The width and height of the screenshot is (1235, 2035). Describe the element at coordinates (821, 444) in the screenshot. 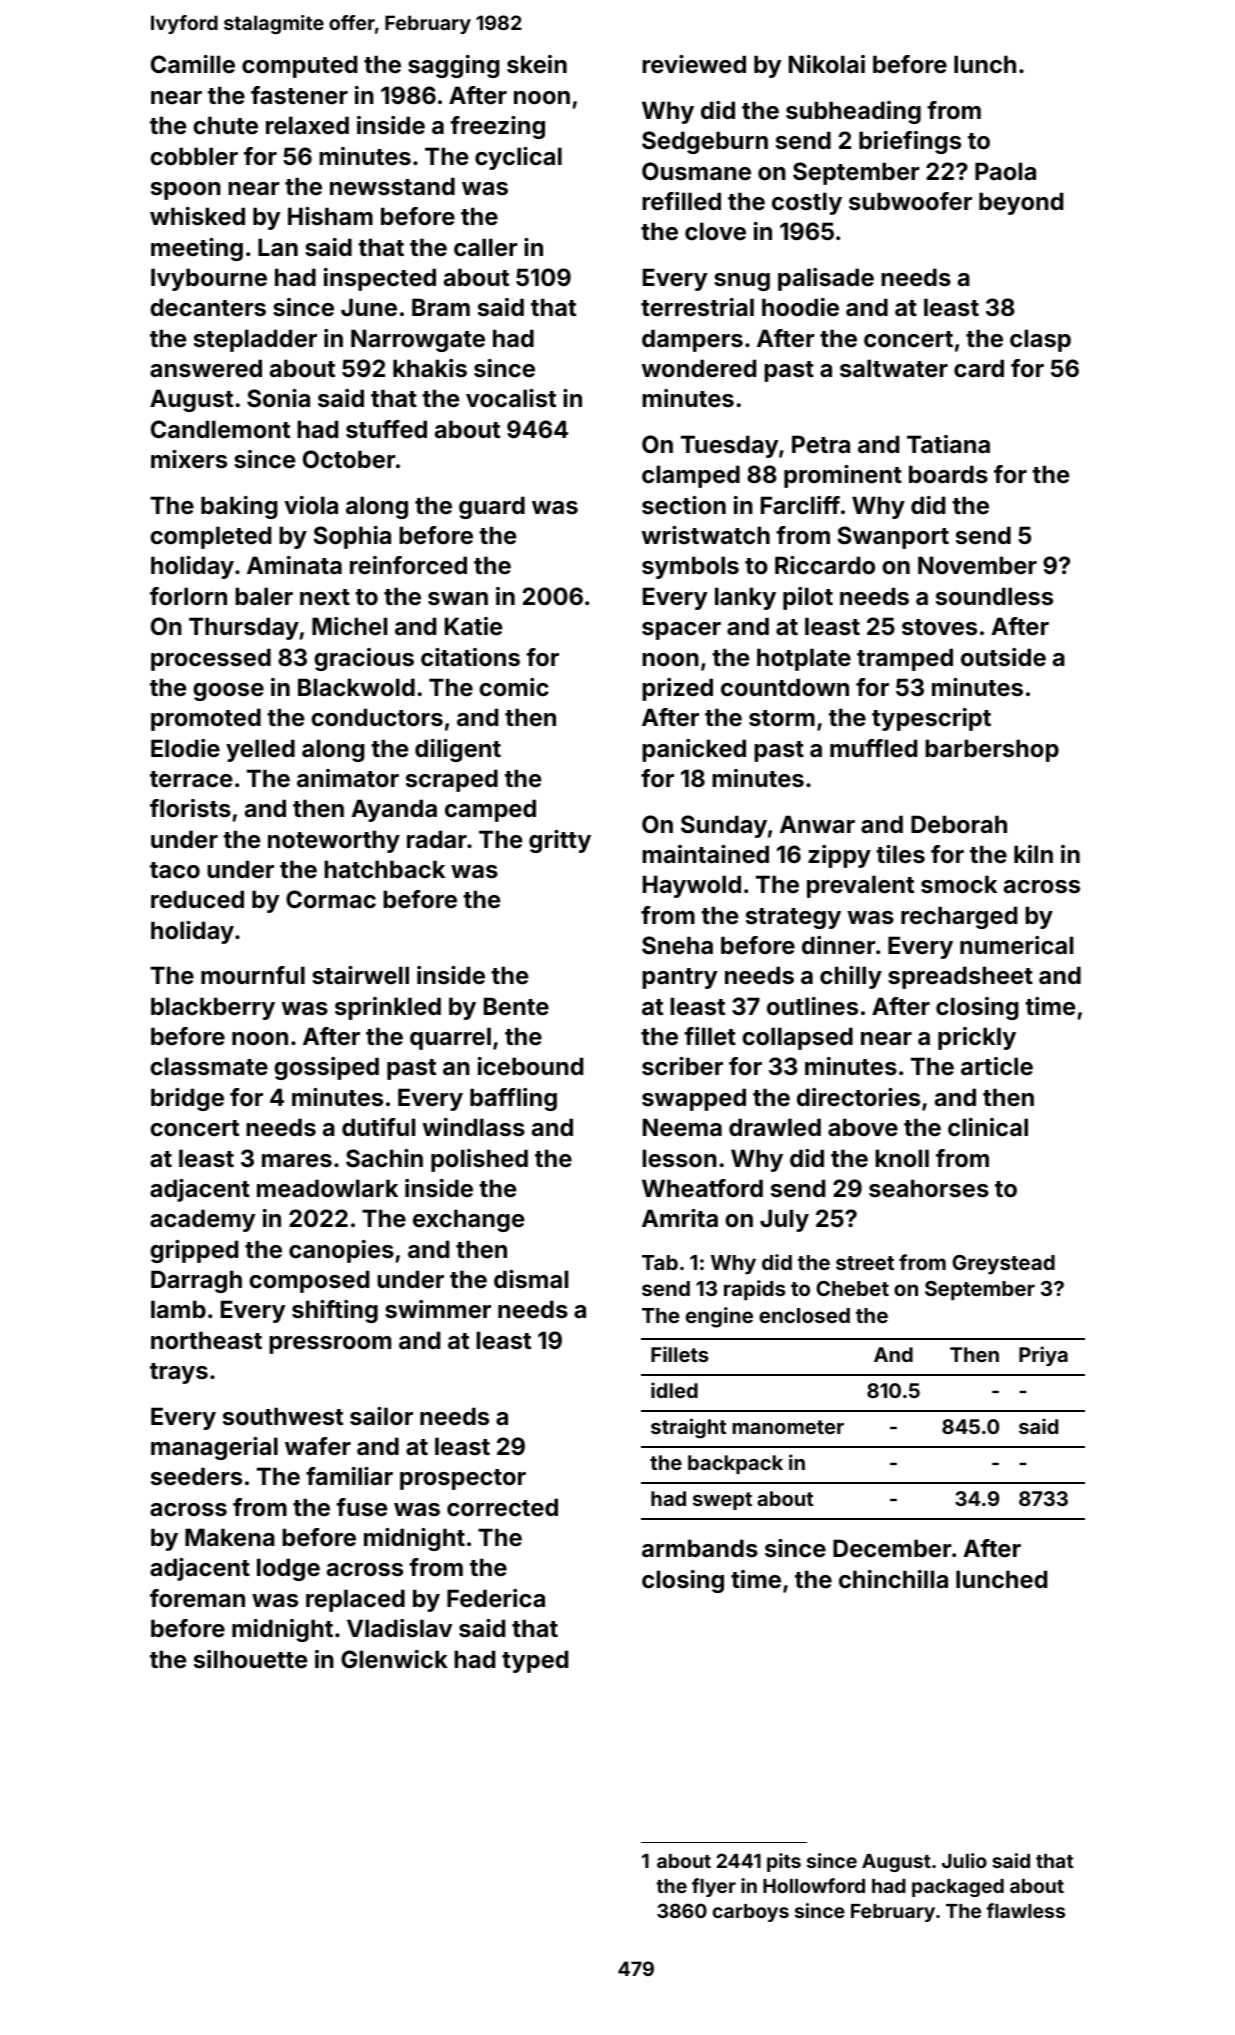

I see `Petra` at that location.
